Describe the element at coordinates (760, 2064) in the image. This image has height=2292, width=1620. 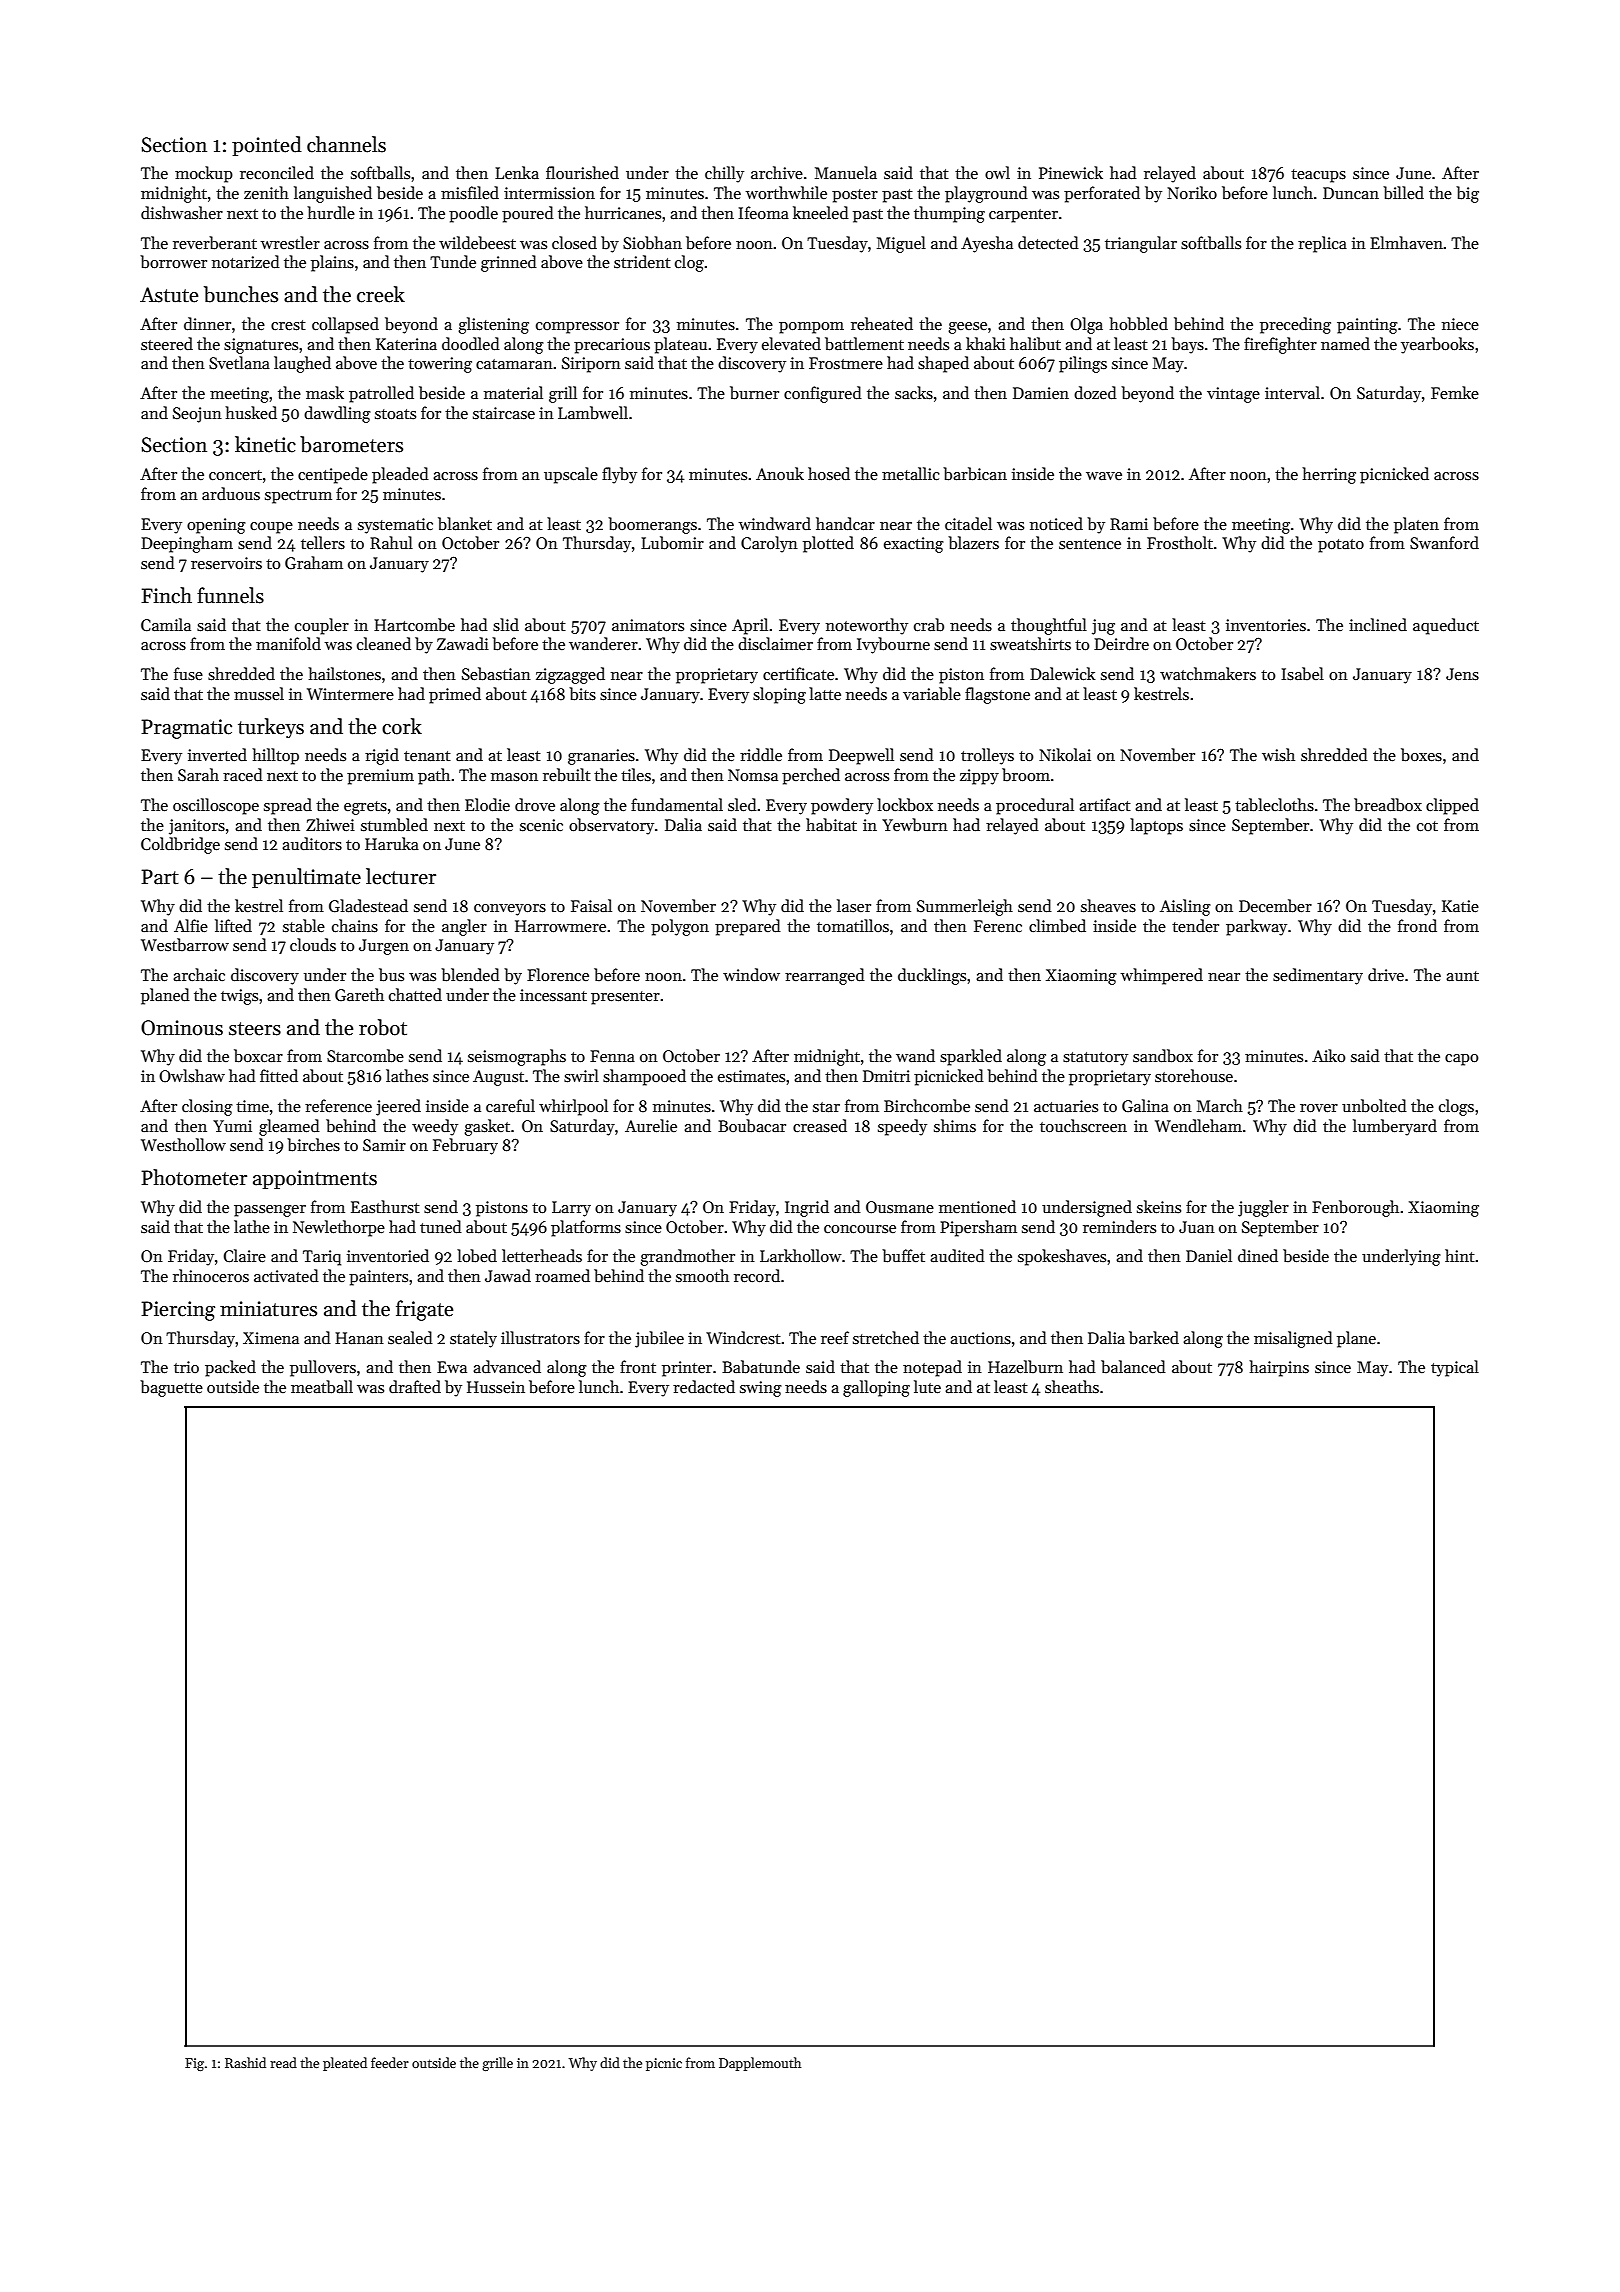
I see `Dapplemouth` at that location.
